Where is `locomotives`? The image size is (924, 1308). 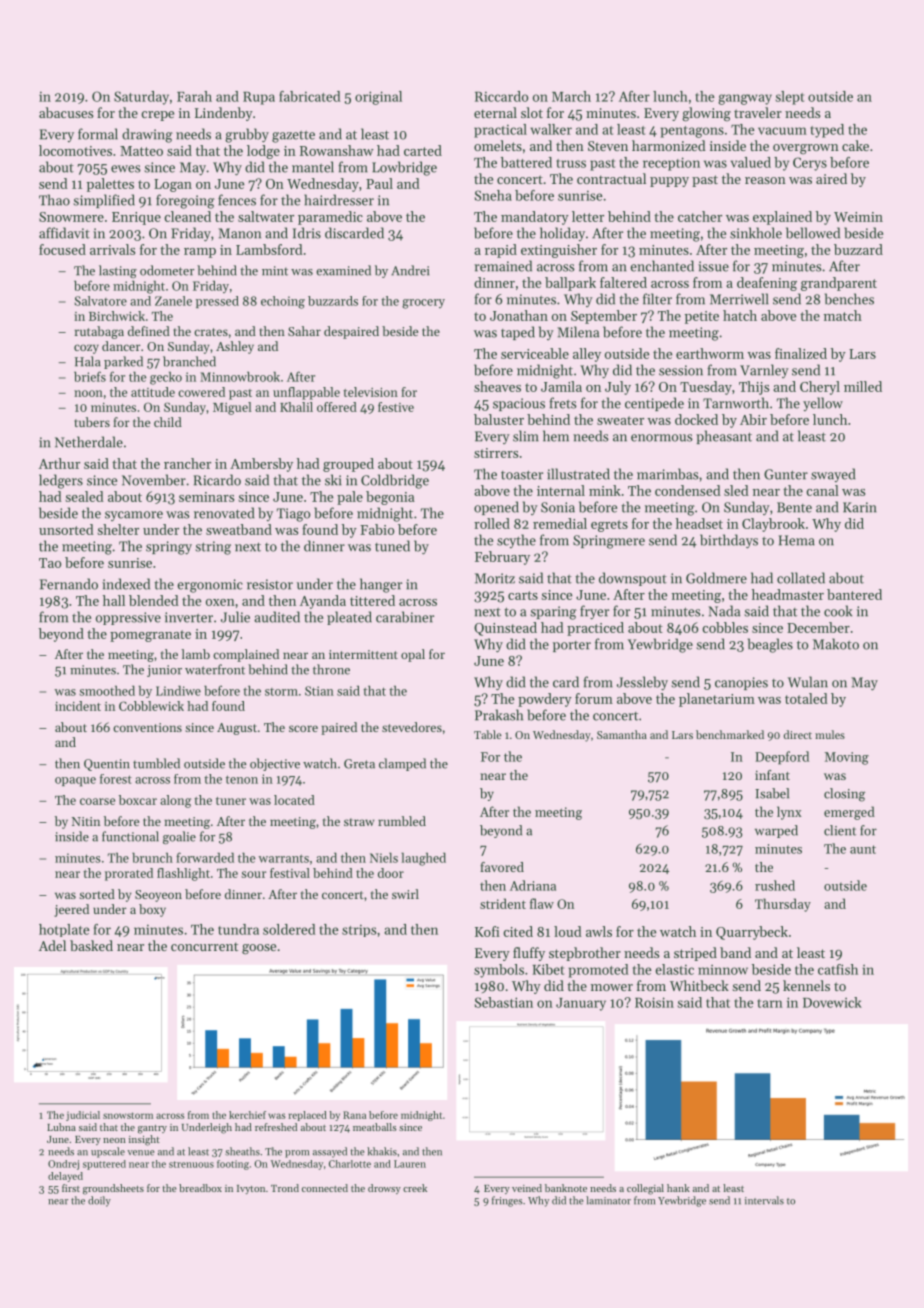
locomotives is located at coordinates (75, 150).
